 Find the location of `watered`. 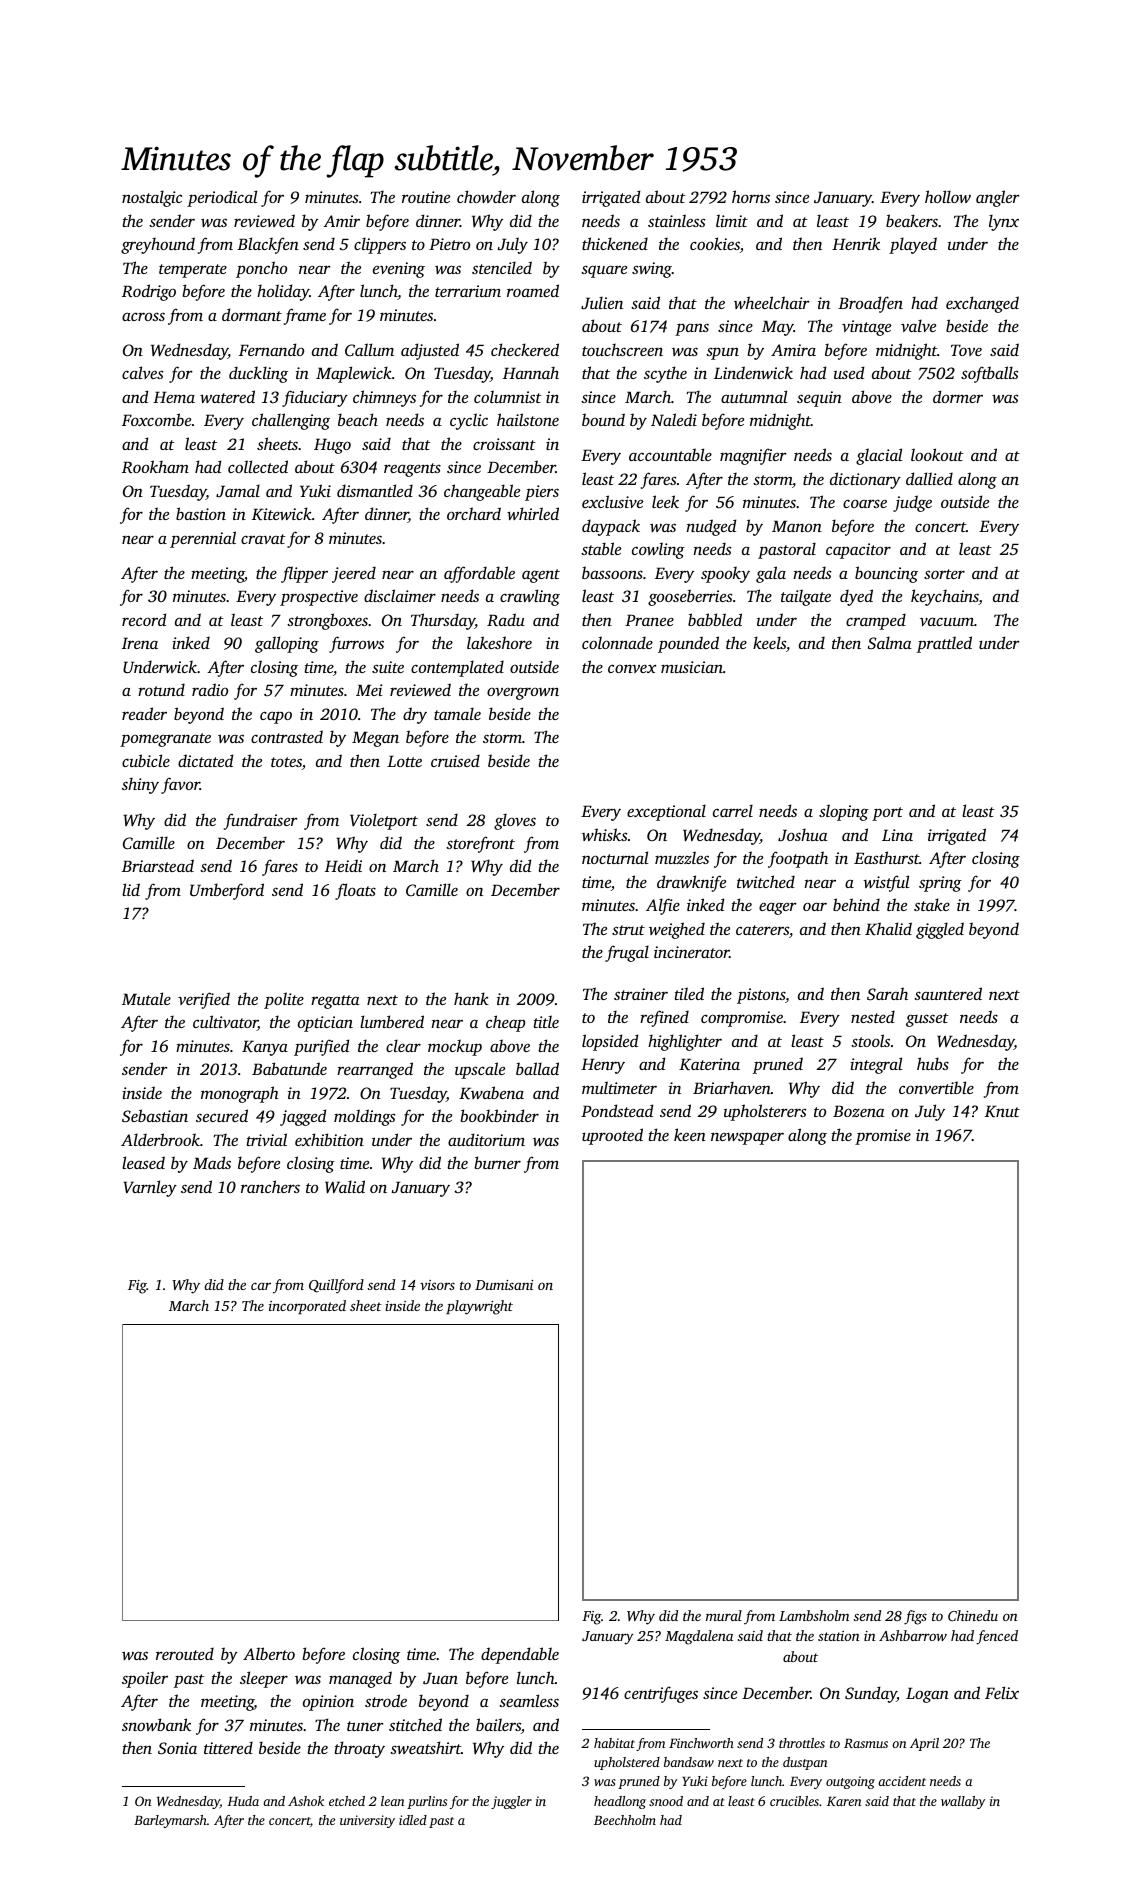

watered is located at coordinates (227, 396).
